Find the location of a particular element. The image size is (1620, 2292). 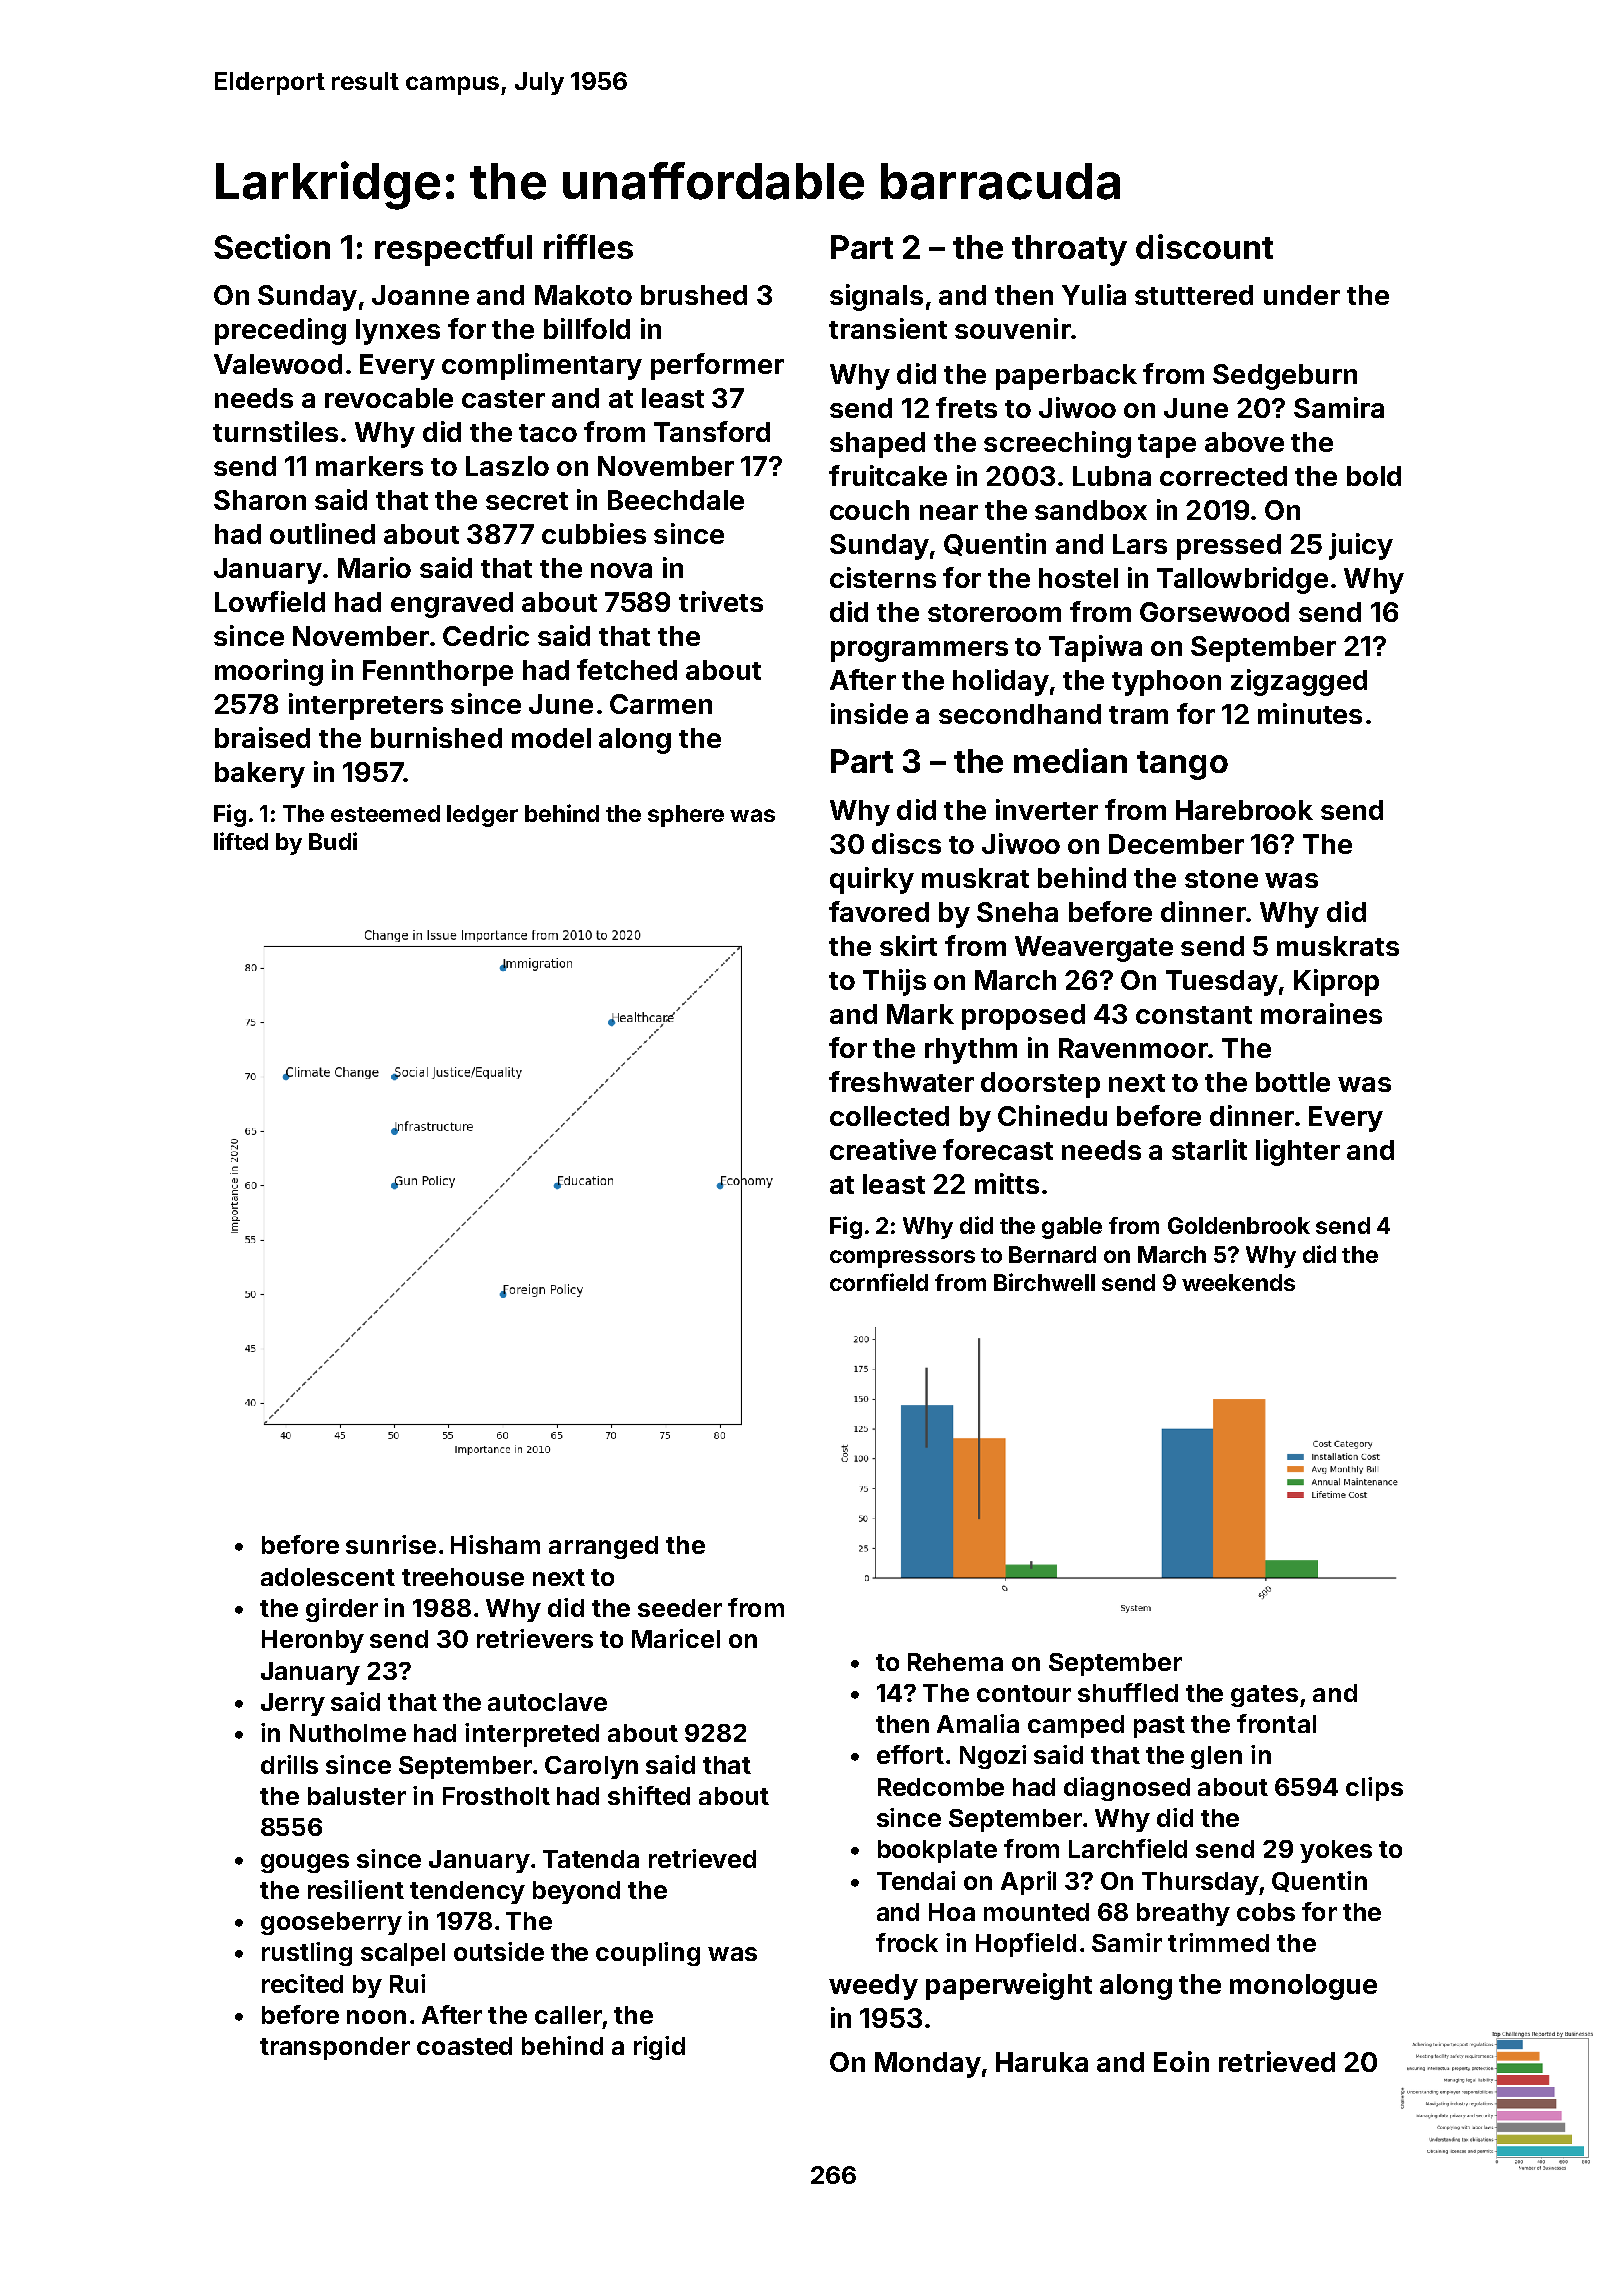

resilient is located at coordinates (356, 1889).
